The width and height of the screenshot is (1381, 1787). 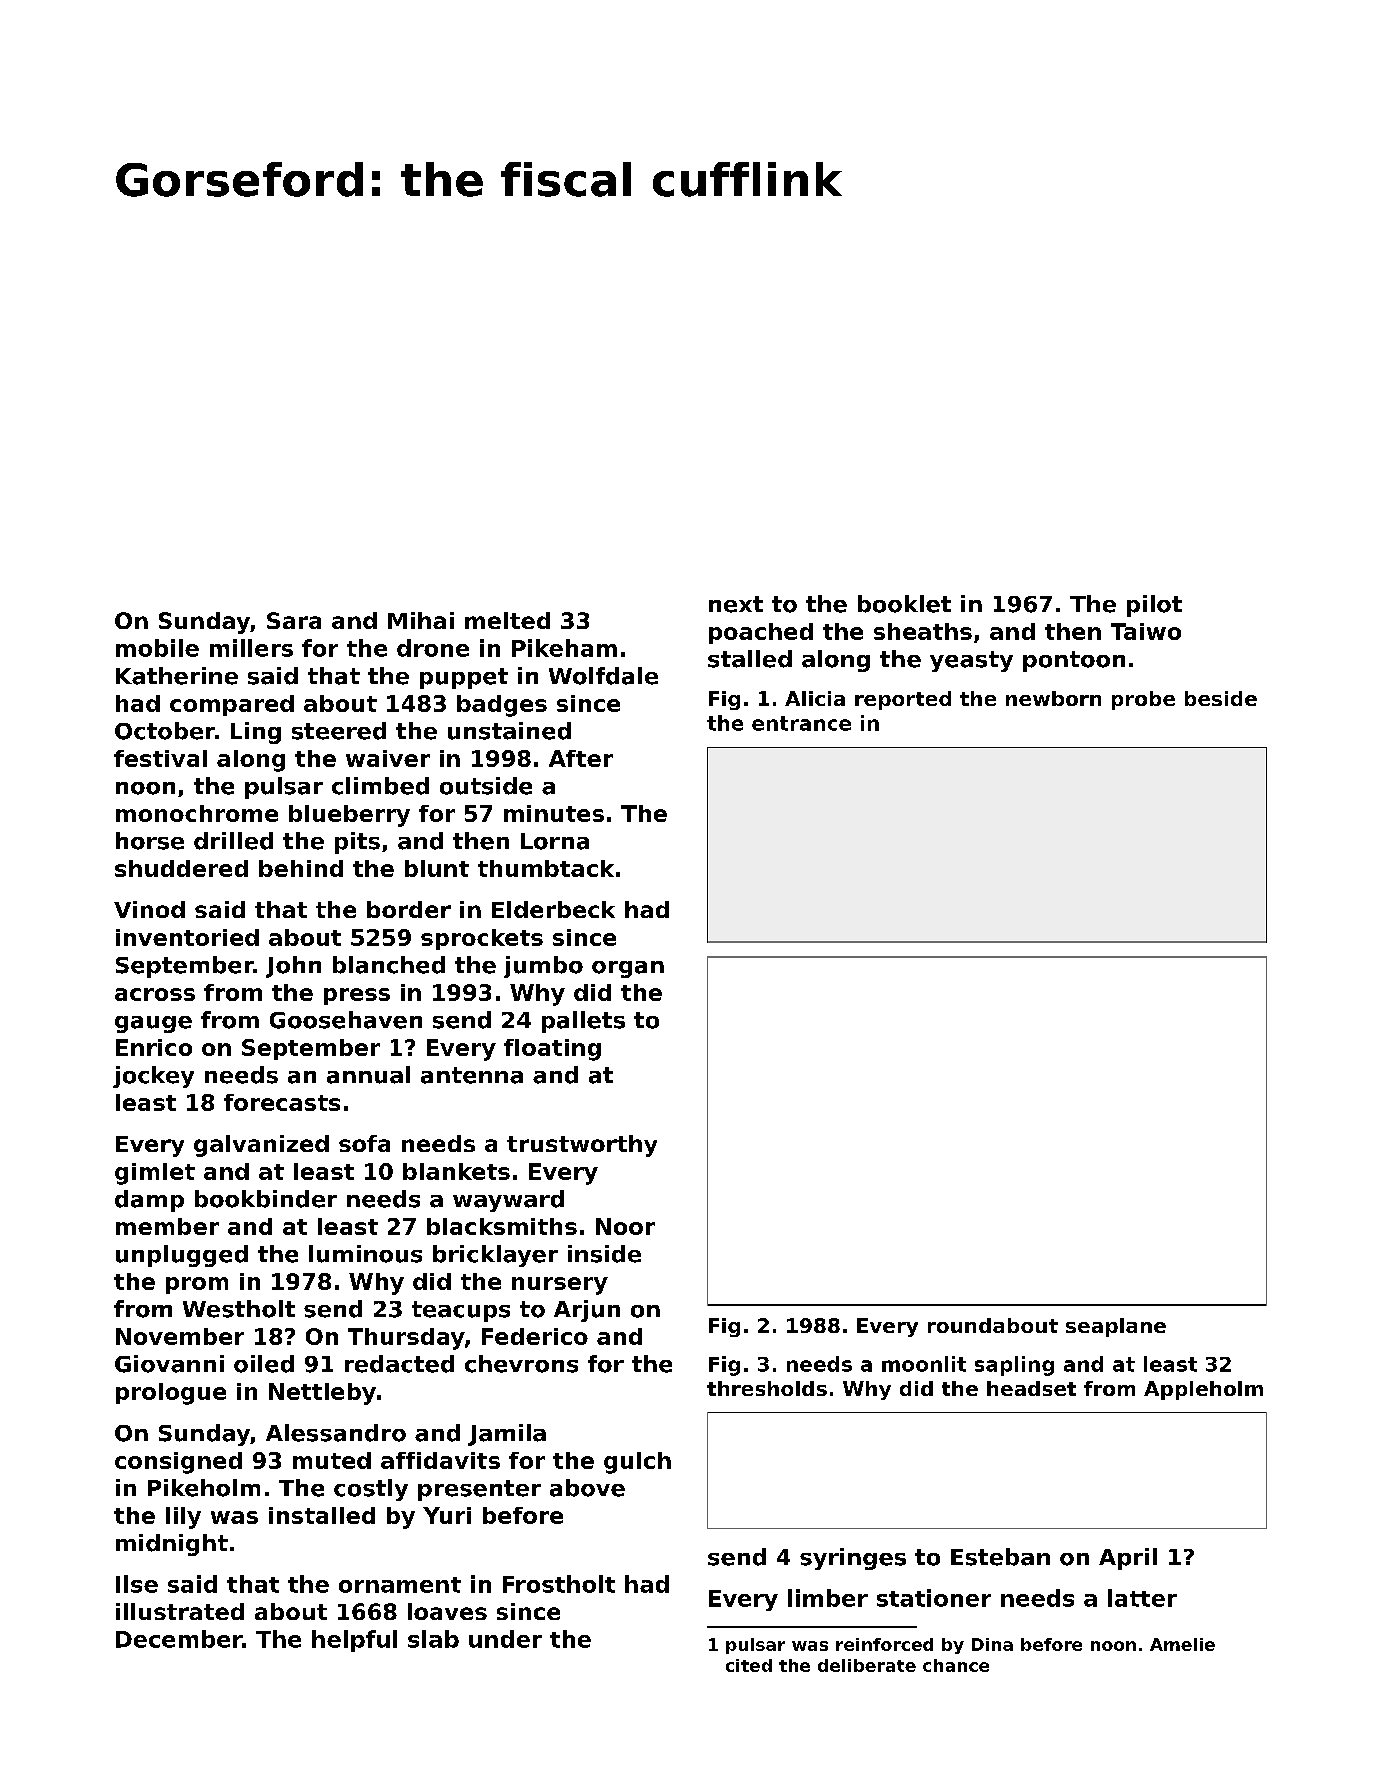 I want to click on helpful, so click(x=354, y=1641).
